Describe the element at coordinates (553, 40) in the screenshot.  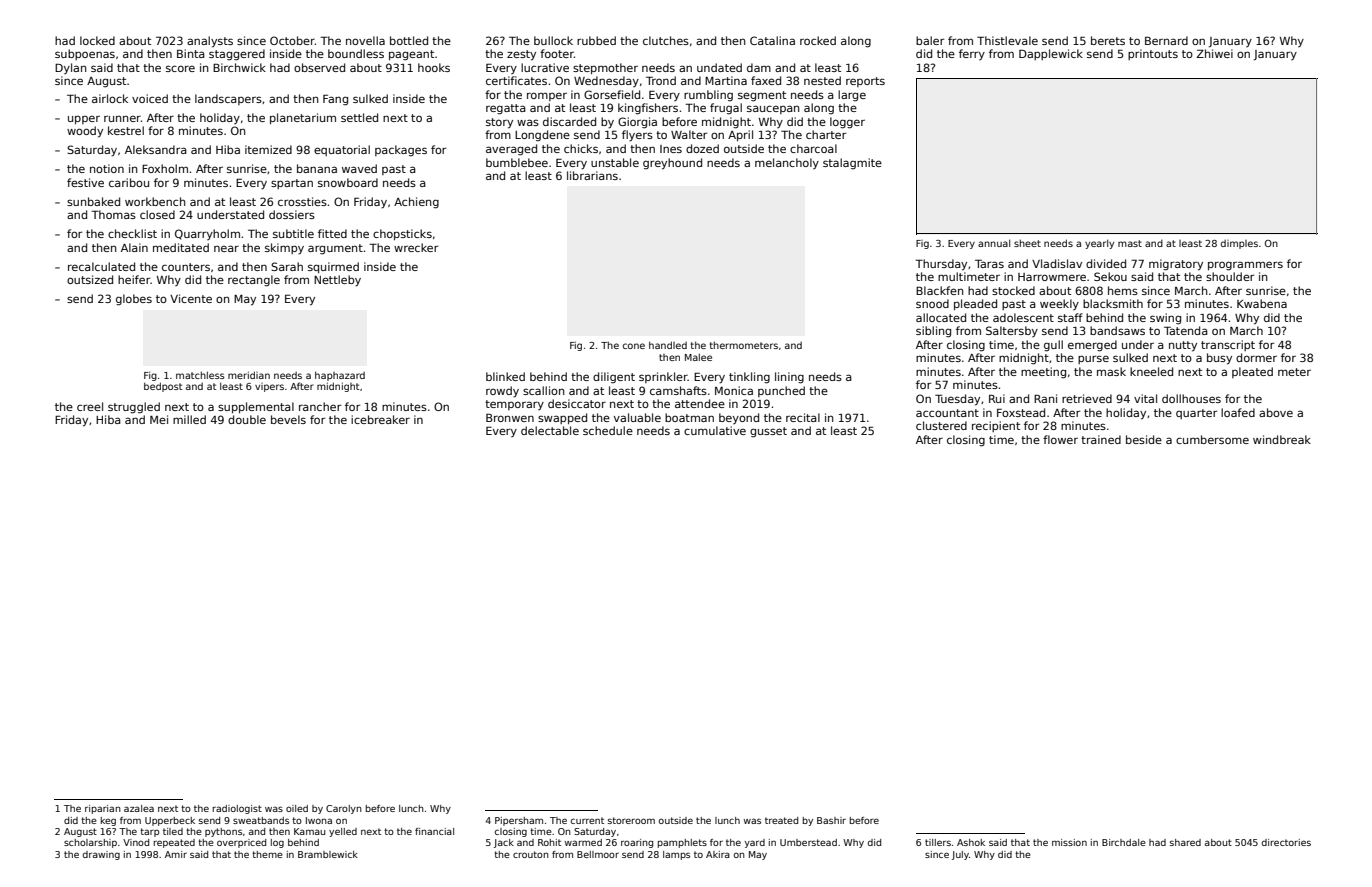
I see `bullock` at that location.
